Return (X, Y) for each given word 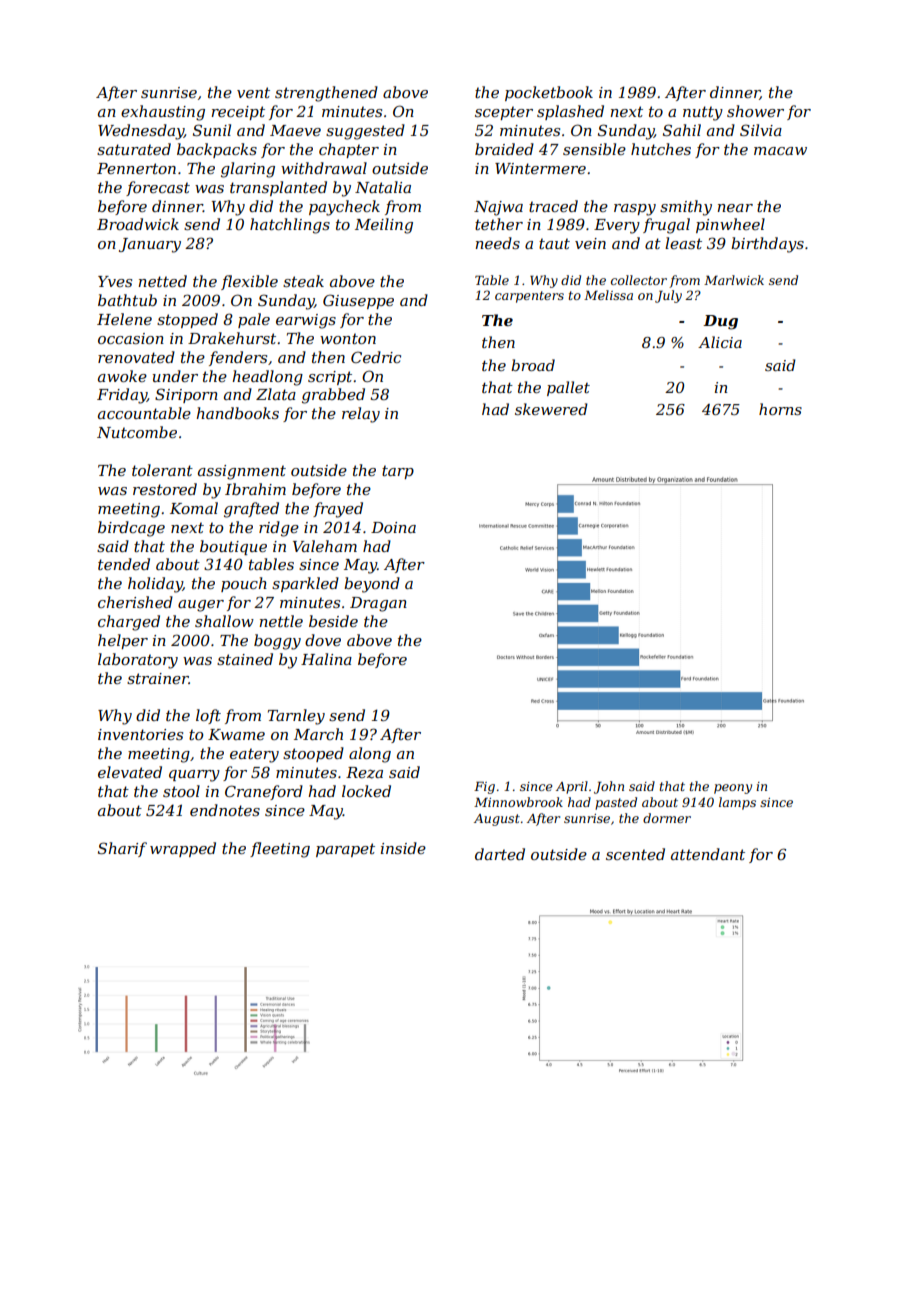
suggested (365, 132)
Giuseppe (358, 301)
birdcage (131, 529)
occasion (131, 338)
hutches (661, 149)
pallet (568, 388)
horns (780, 409)
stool (181, 791)
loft (208, 716)
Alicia (720, 342)
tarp (398, 472)
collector (639, 280)
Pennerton (136, 168)
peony (733, 789)
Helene (124, 319)
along (370, 755)
